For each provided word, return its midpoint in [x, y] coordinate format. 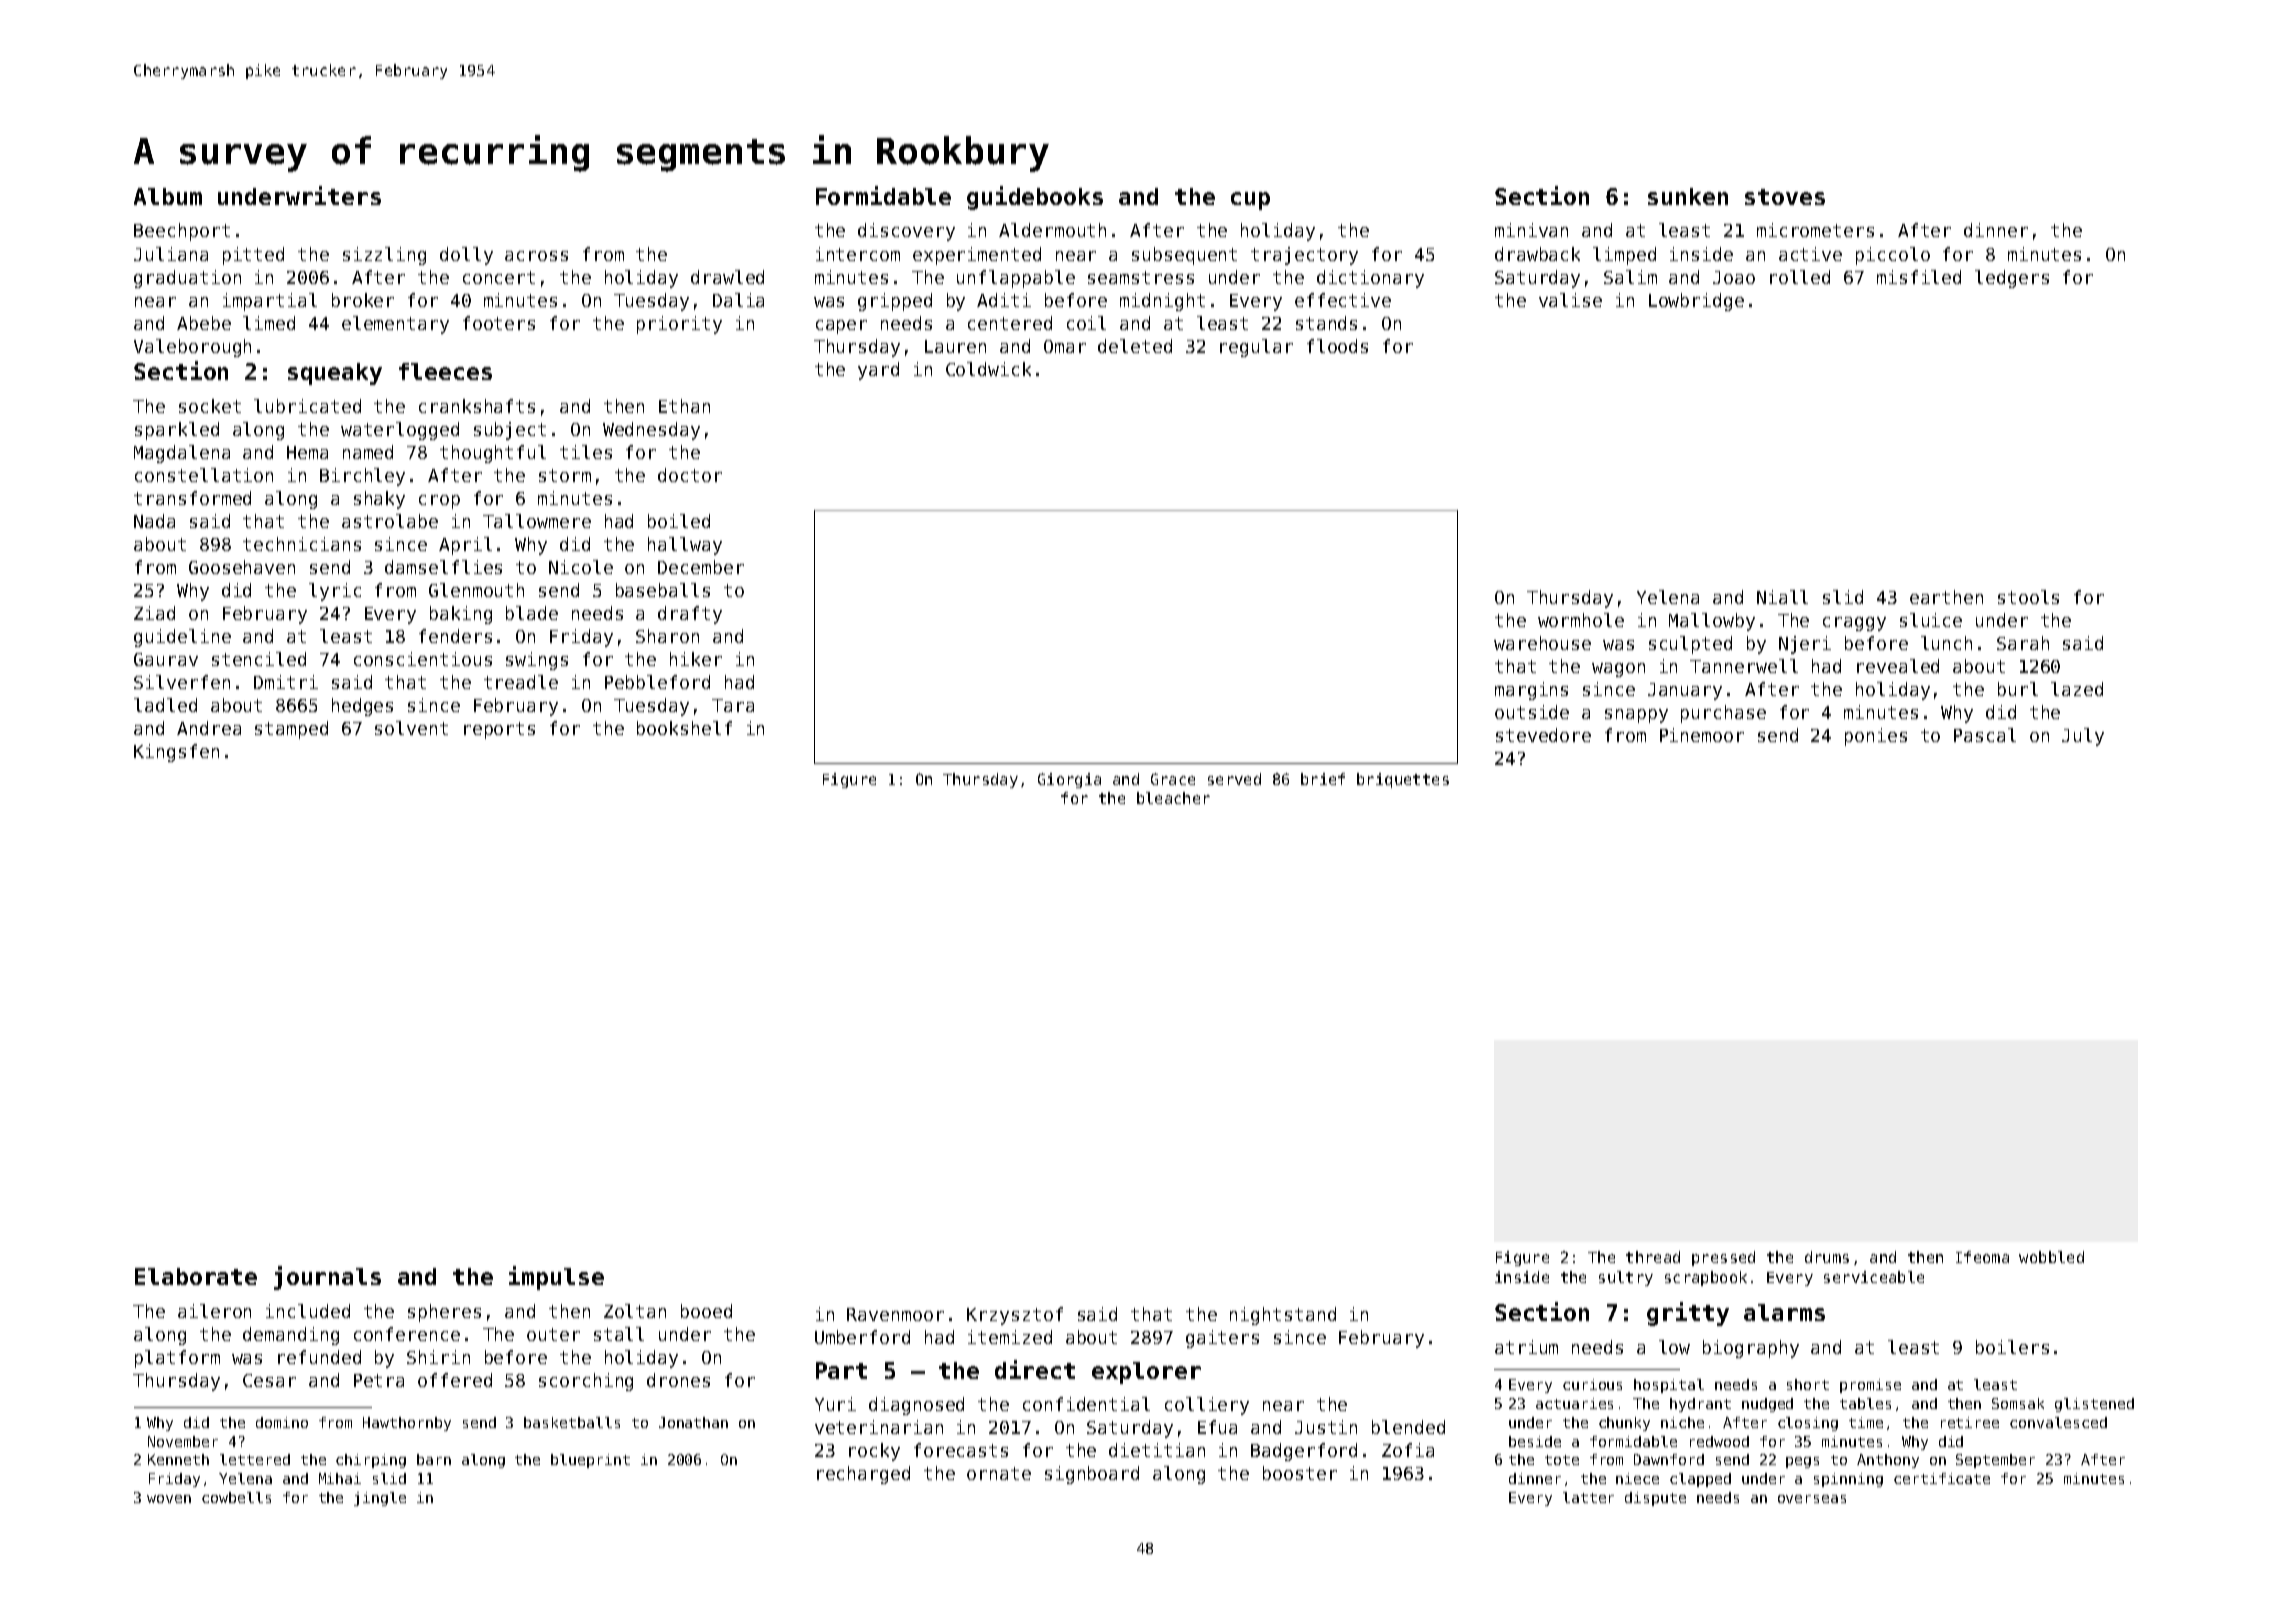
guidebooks [1035, 198]
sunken [1688, 196]
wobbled [2051, 1257]
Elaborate [196, 1276]
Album [168, 196]
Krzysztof [1015, 1316]
